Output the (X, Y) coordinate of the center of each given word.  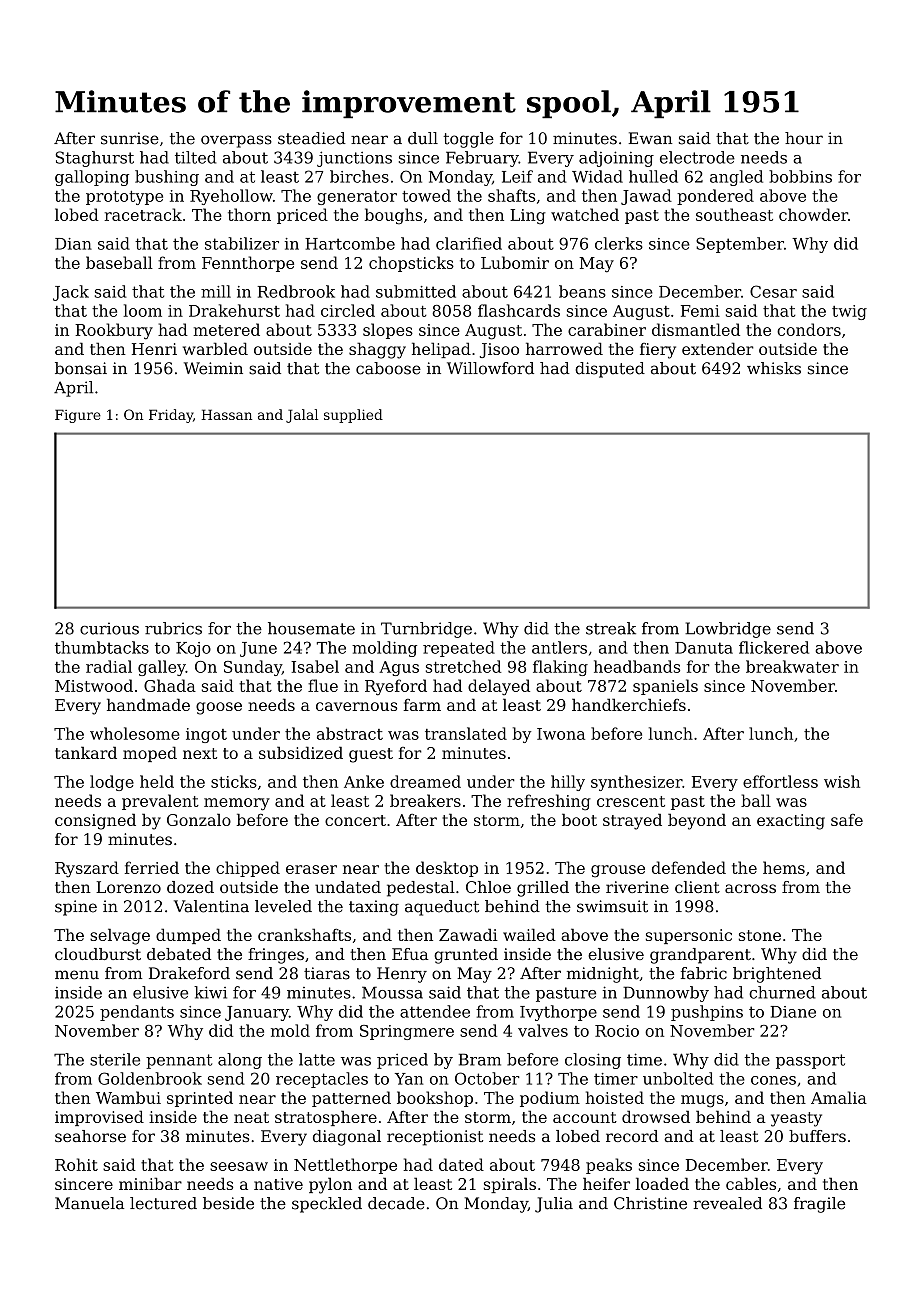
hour (804, 138)
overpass (236, 141)
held (157, 781)
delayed (499, 687)
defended (689, 867)
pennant (179, 1061)
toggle (468, 140)
